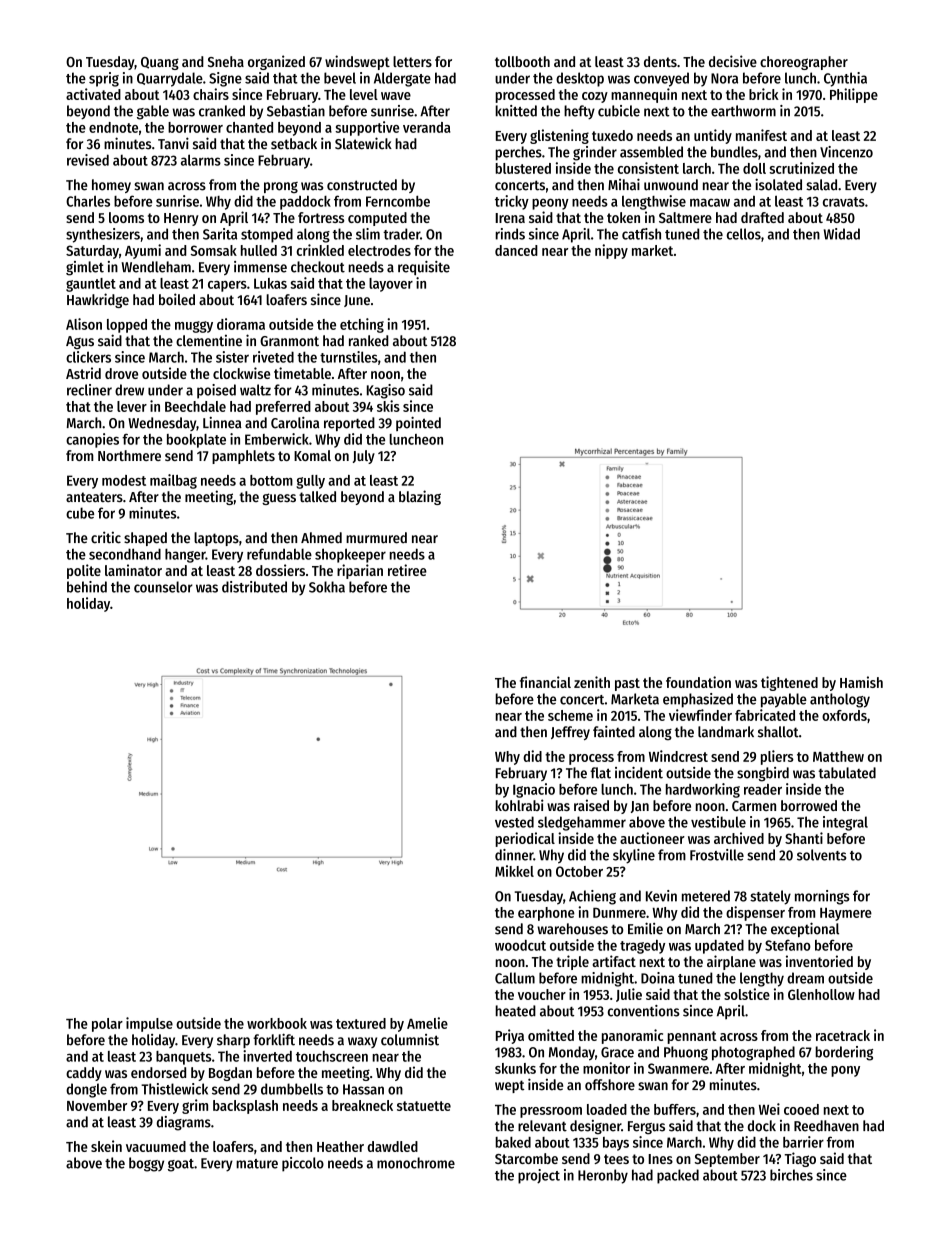 The image size is (952, 1233). What do you see at coordinates (861, 682) in the screenshot?
I see `Hamish` at bounding box center [861, 682].
